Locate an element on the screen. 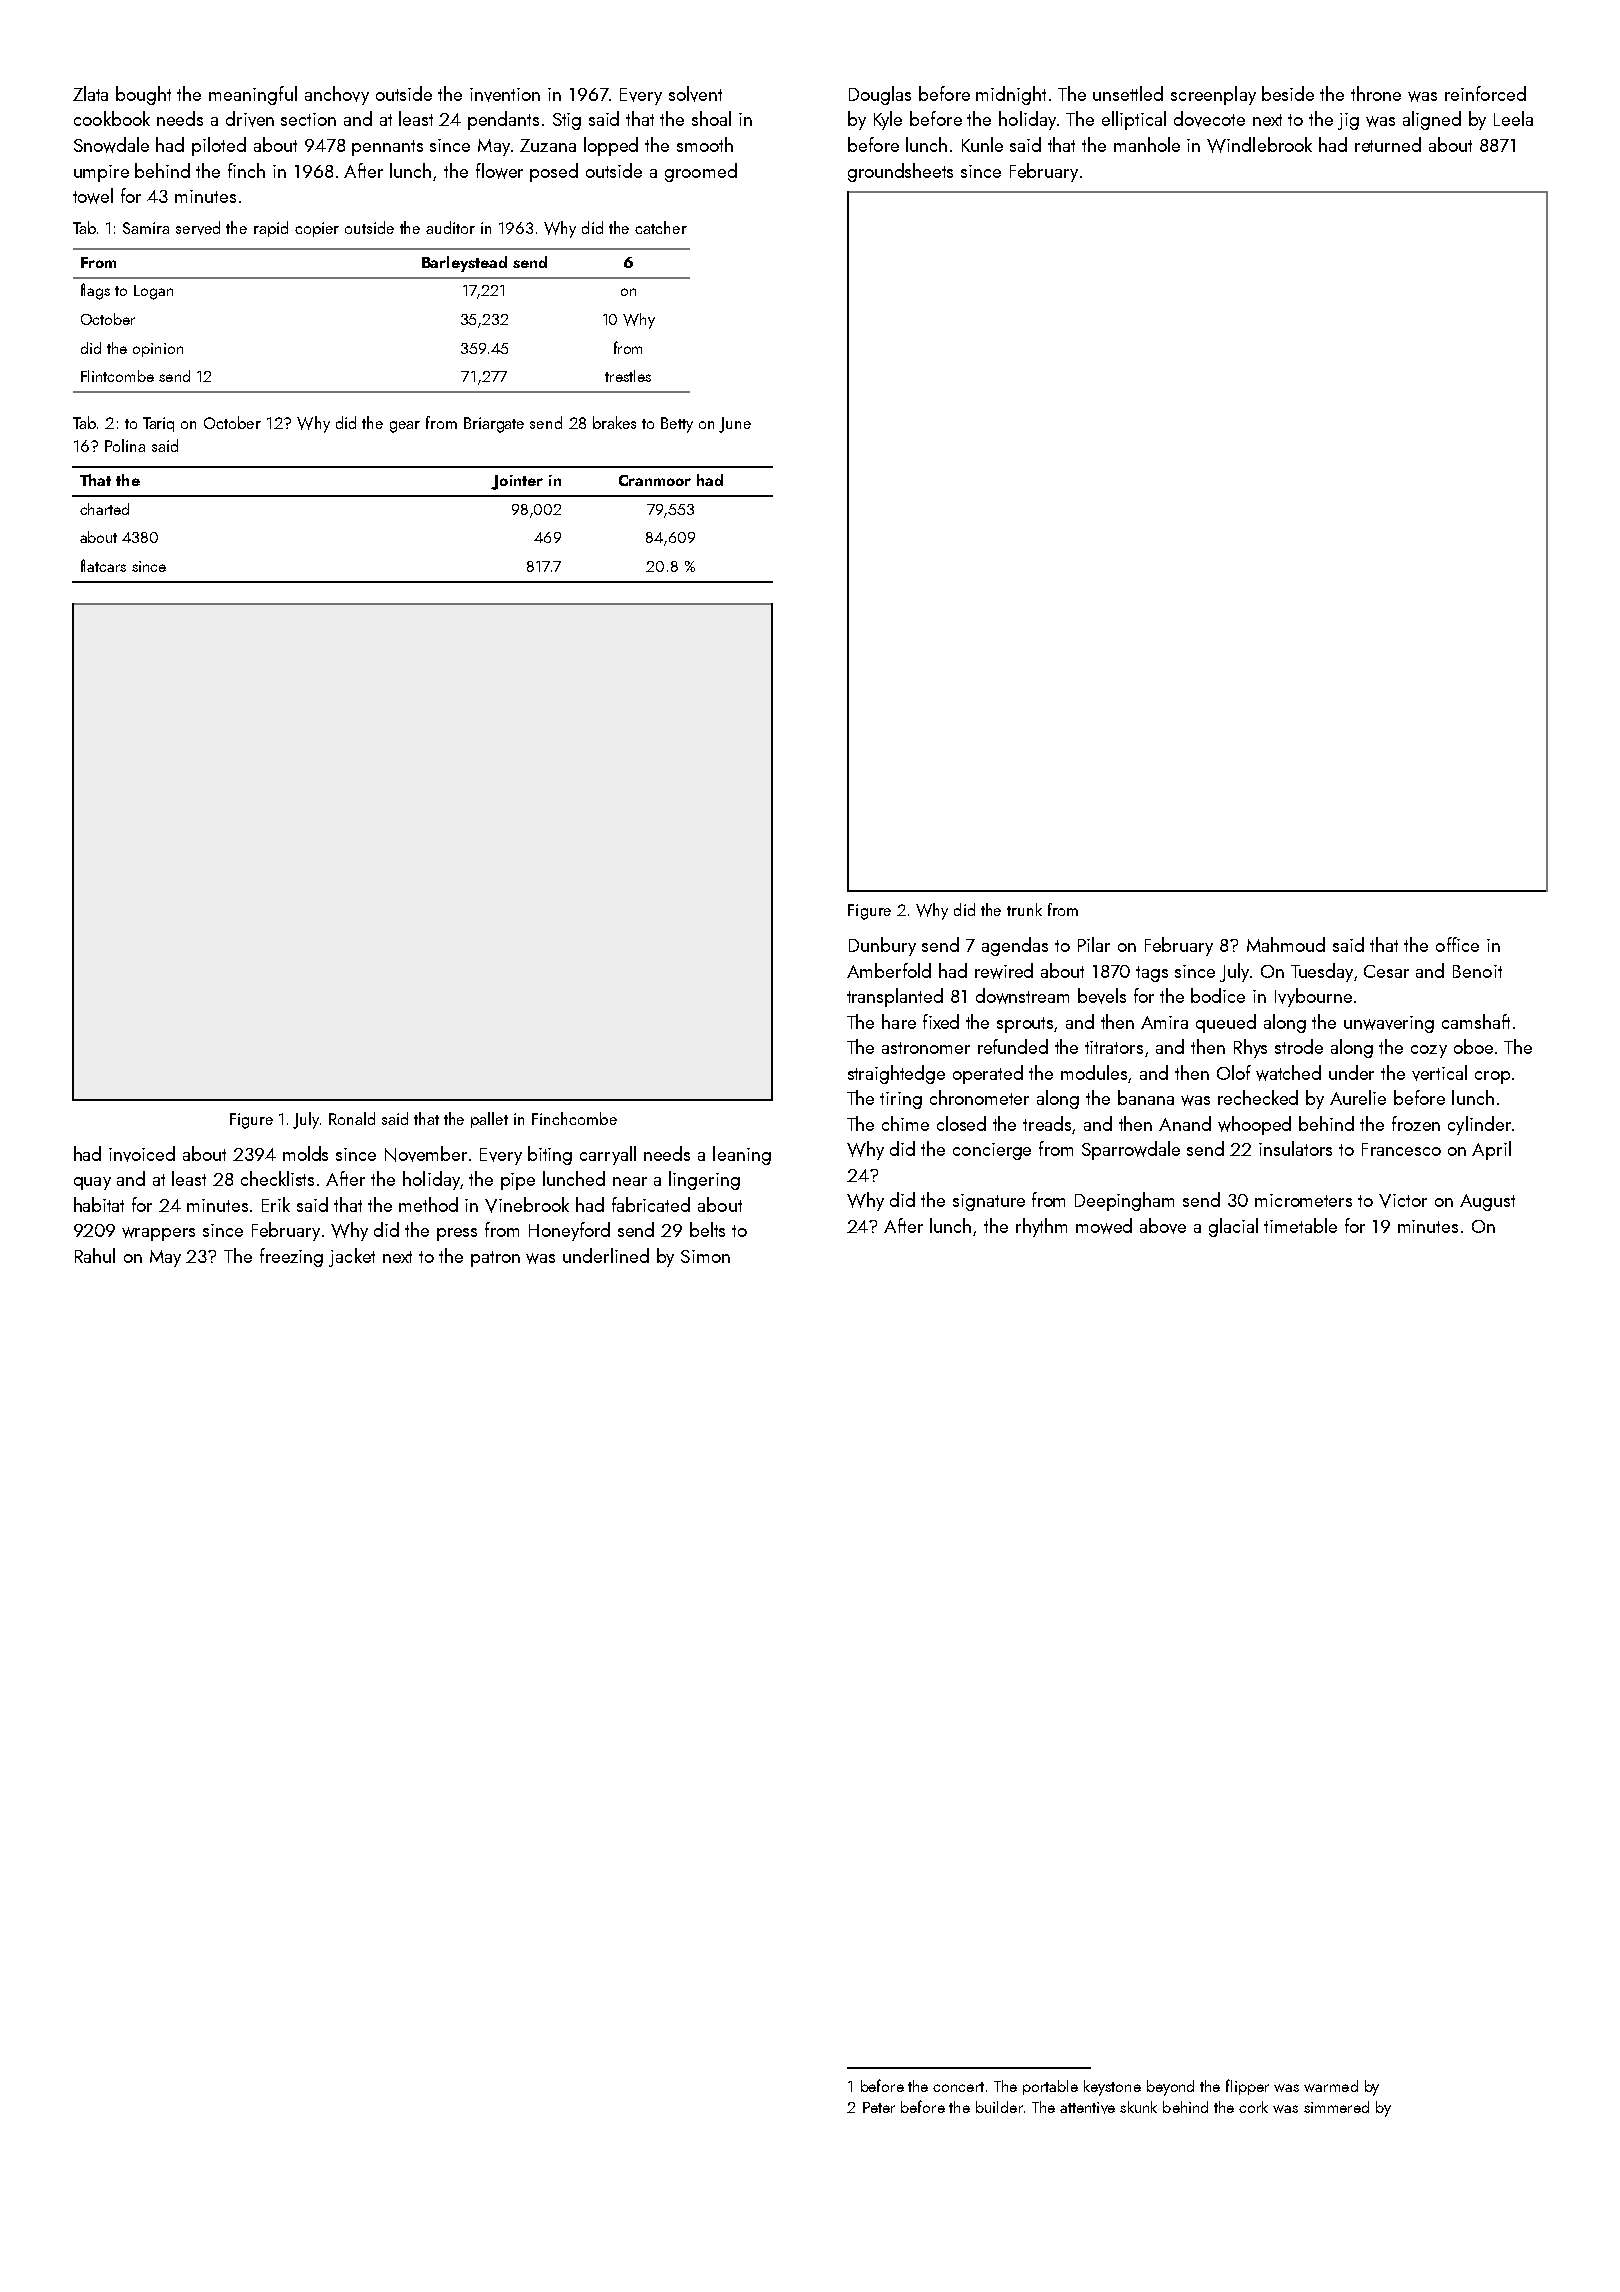  solvent is located at coordinates (695, 94).
